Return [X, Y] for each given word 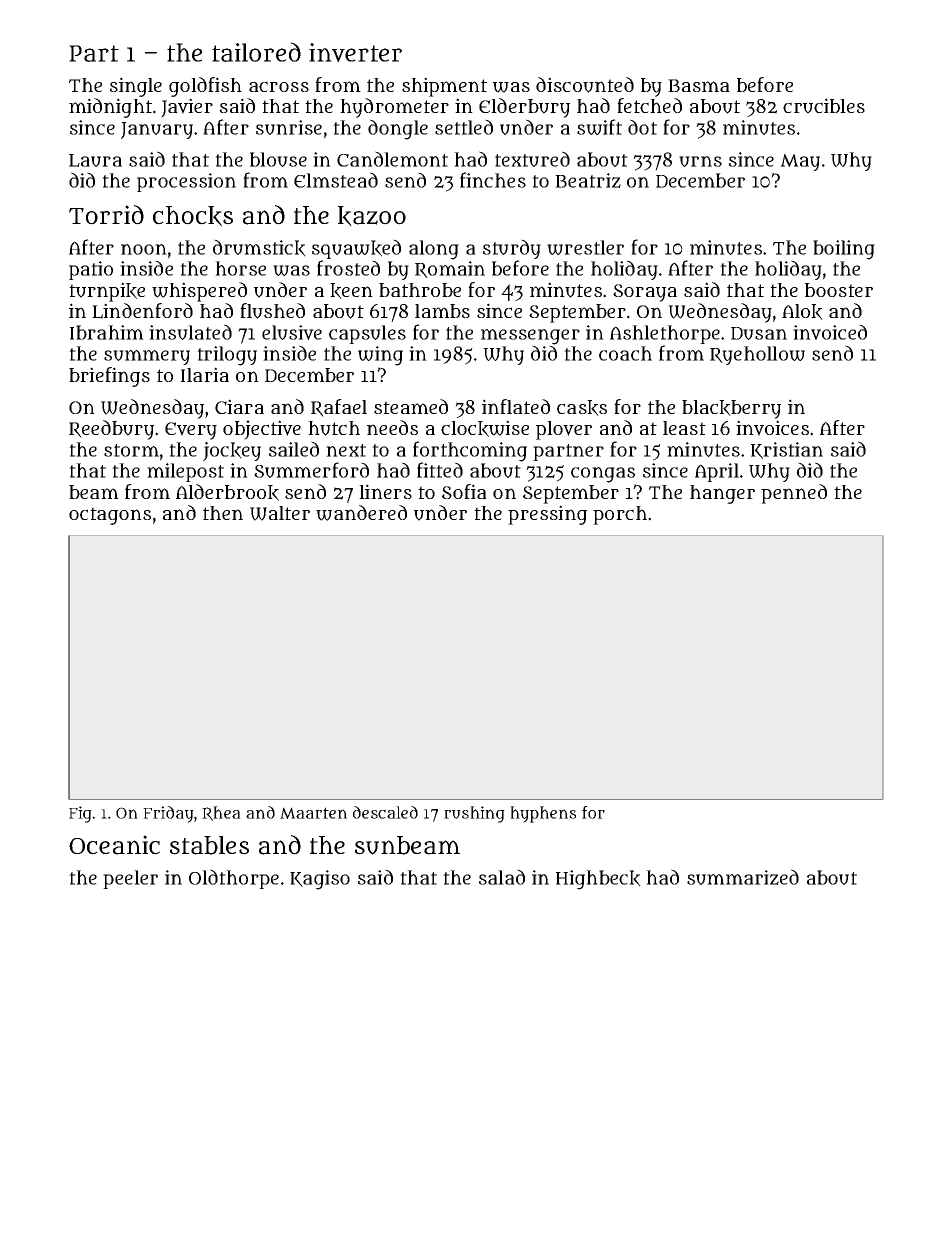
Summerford [311, 470]
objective [262, 430]
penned [794, 494]
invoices [772, 428]
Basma [699, 85]
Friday [168, 814]
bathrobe [420, 290]
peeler [130, 879]
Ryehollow [757, 355]
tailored [256, 52]
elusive [292, 332]
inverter [355, 52]
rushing [474, 814]
